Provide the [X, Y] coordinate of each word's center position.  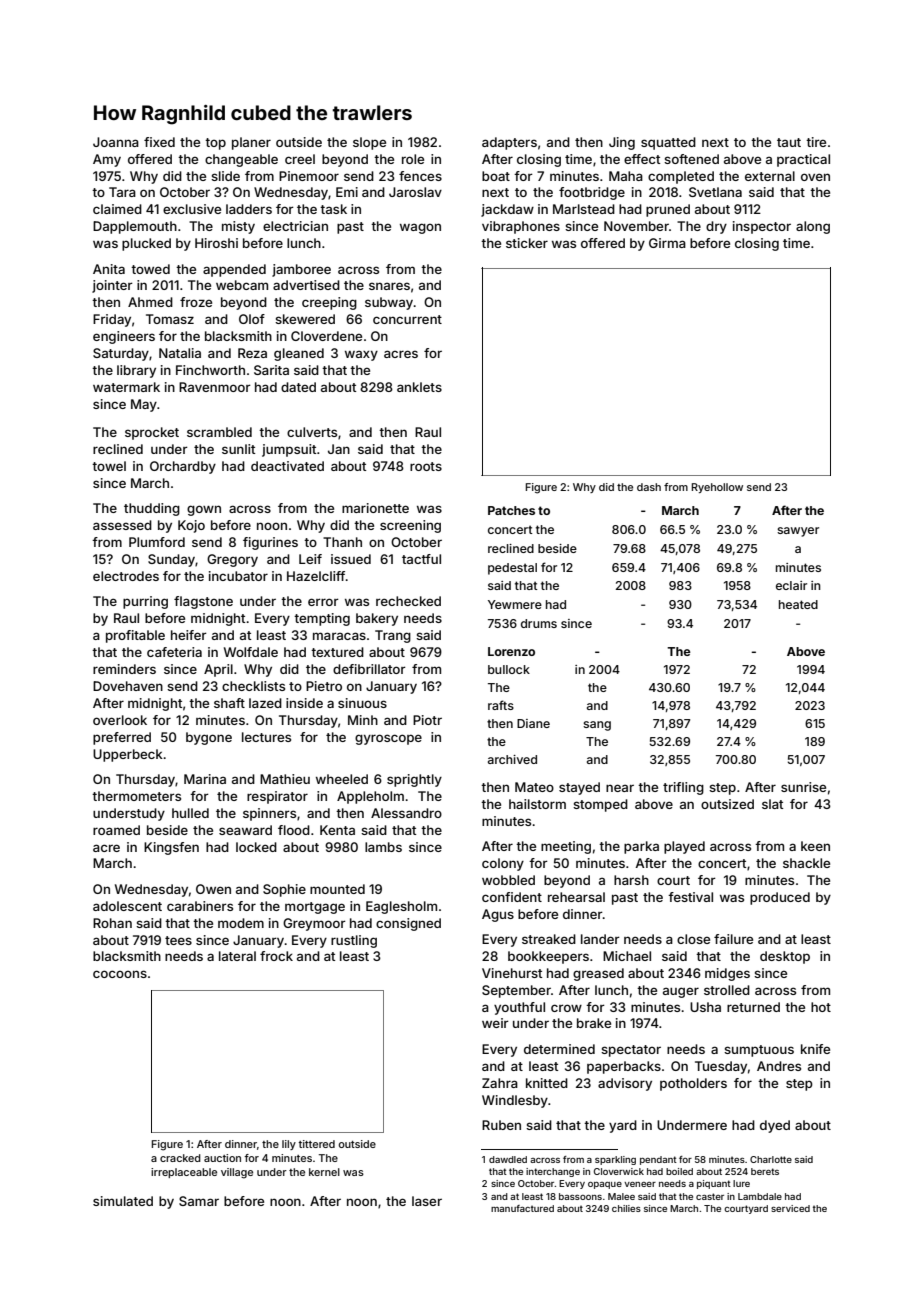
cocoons [120, 974]
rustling [354, 941]
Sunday [171, 560]
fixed [159, 142]
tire [816, 142]
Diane [533, 723]
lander [600, 939]
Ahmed [150, 302]
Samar [199, 1201]
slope [369, 143]
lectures [266, 737]
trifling [683, 788]
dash [649, 487]
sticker [527, 243]
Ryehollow [717, 488]
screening [410, 526]
